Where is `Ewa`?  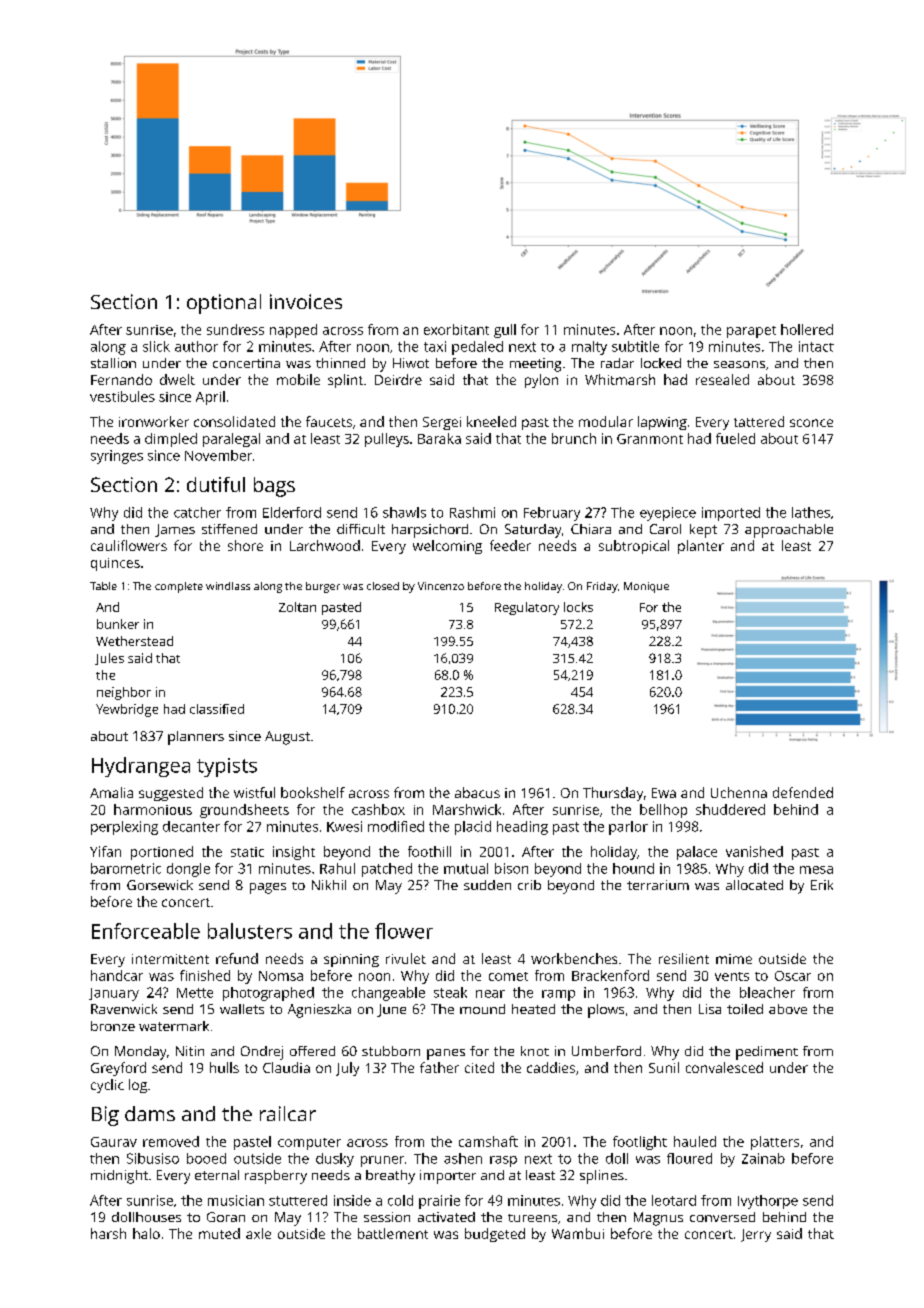 Ewa is located at coordinates (664, 793).
